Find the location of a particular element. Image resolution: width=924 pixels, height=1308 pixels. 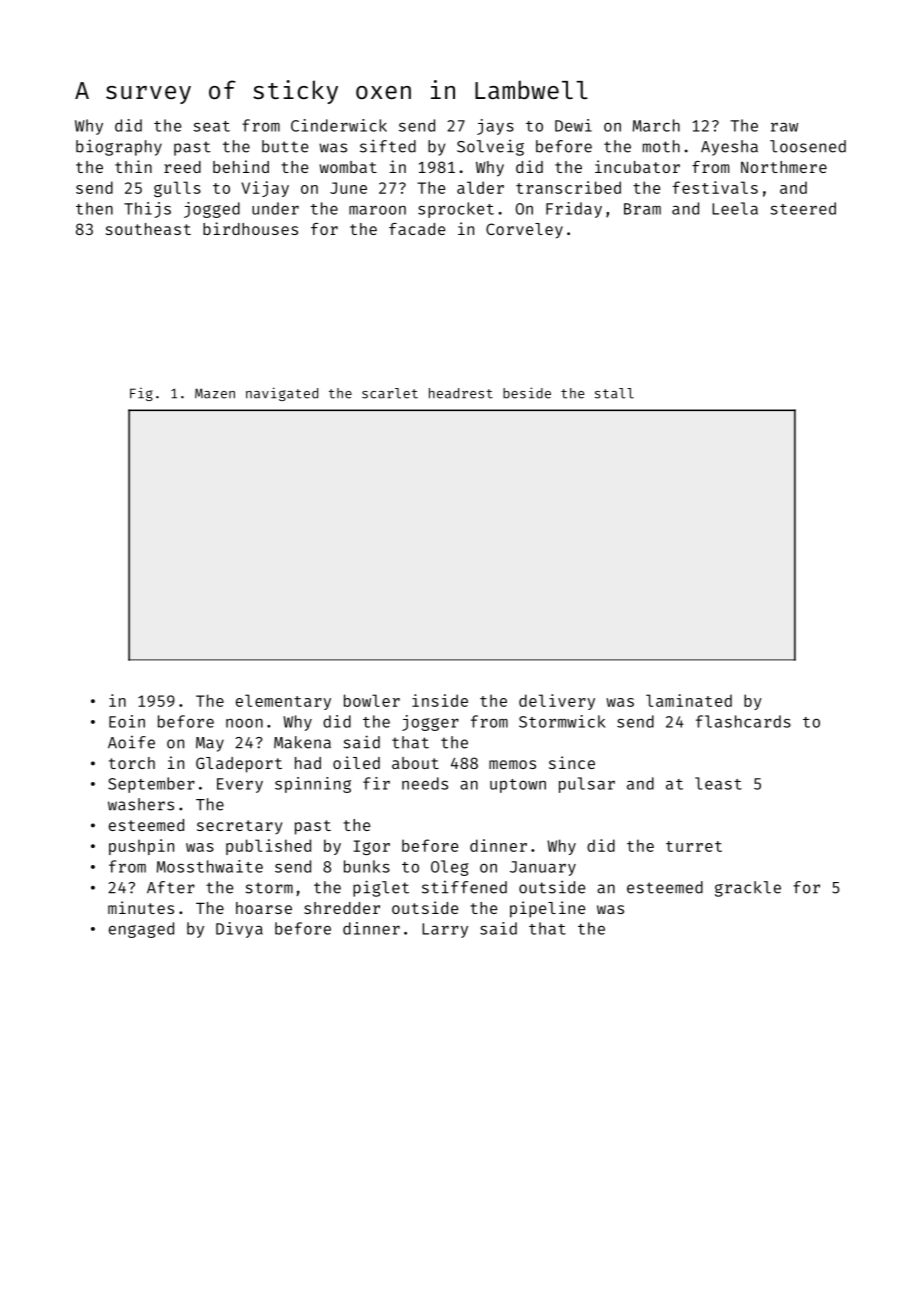

Aoife is located at coordinates (131, 742).
